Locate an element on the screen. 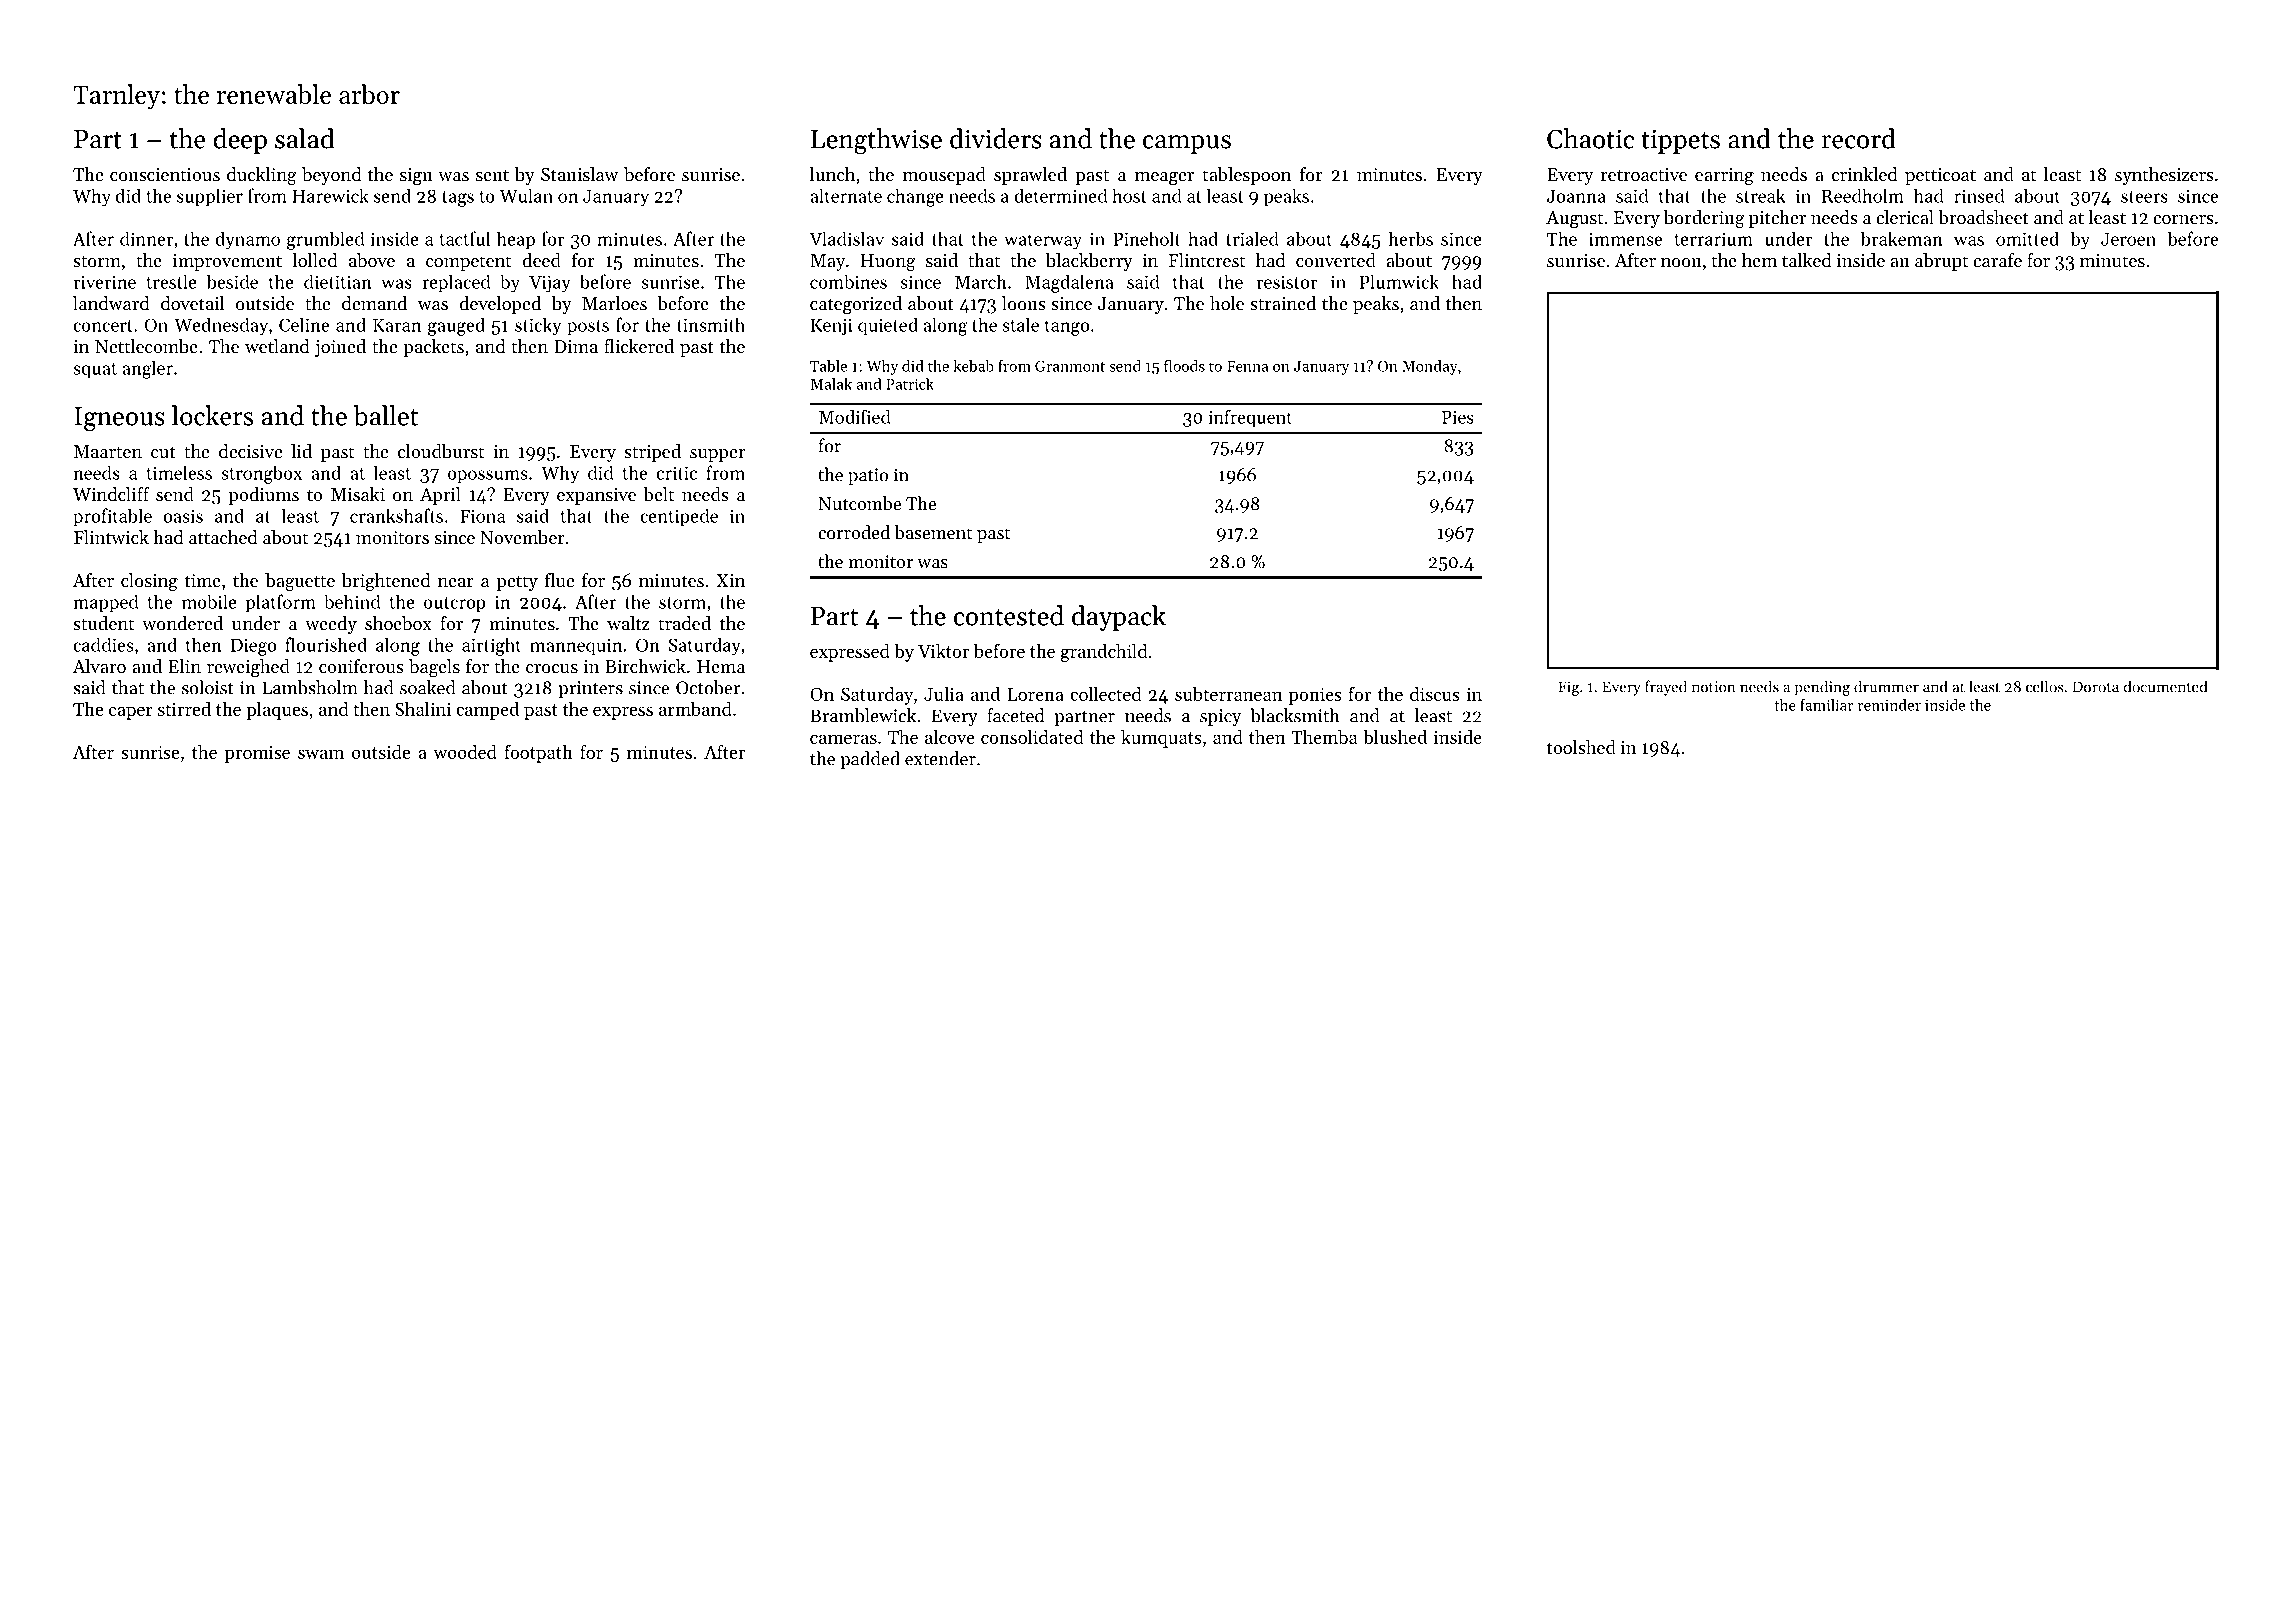  record is located at coordinates (1858, 138).
